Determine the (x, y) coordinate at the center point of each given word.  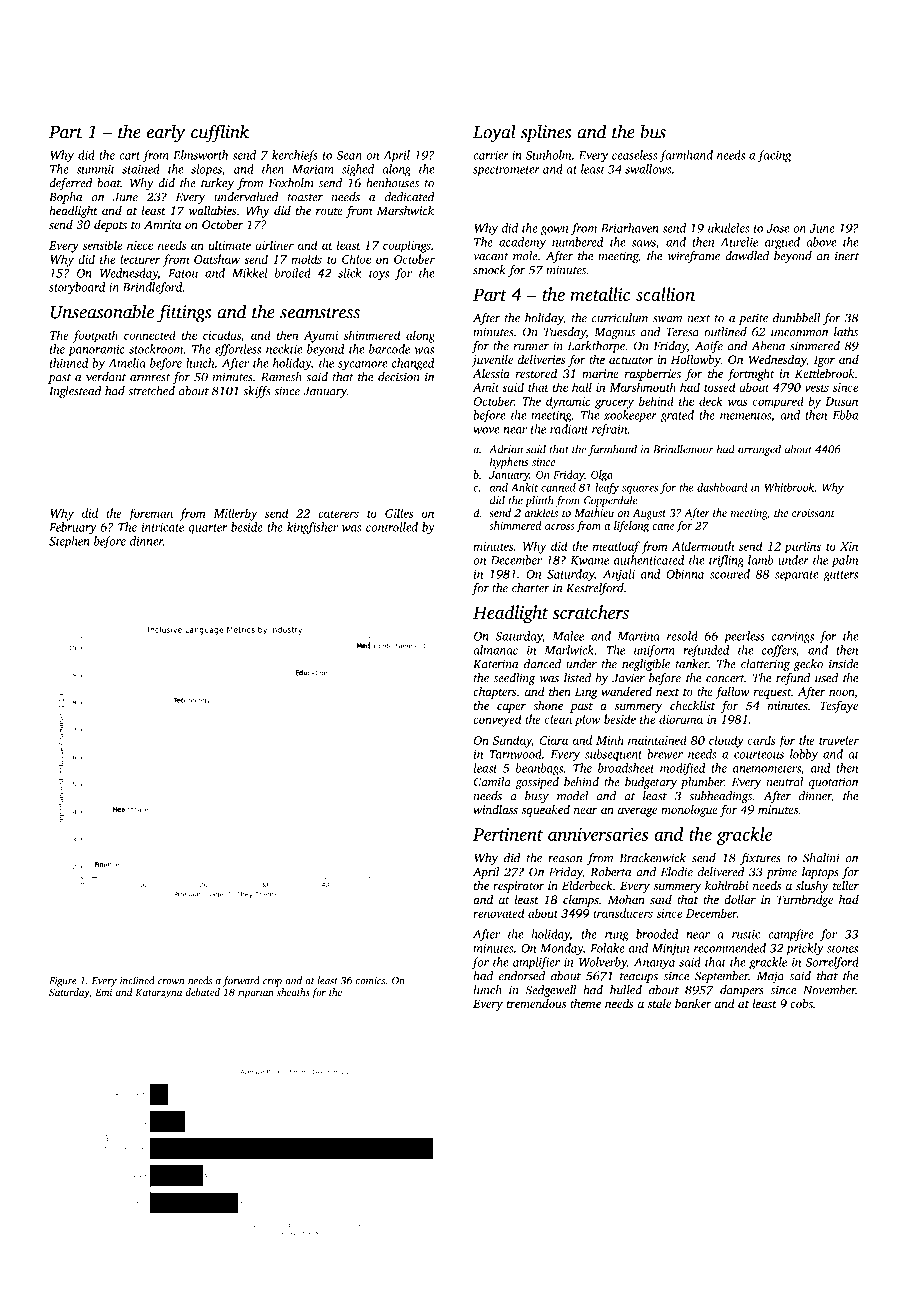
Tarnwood (515, 754)
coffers (779, 651)
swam (667, 319)
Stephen (69, 542)
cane (663, 527)
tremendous (536, 1003)
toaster (305, 198)
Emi (103, 992)
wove (486, 430)
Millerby (235, 514)
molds (306, 259)
